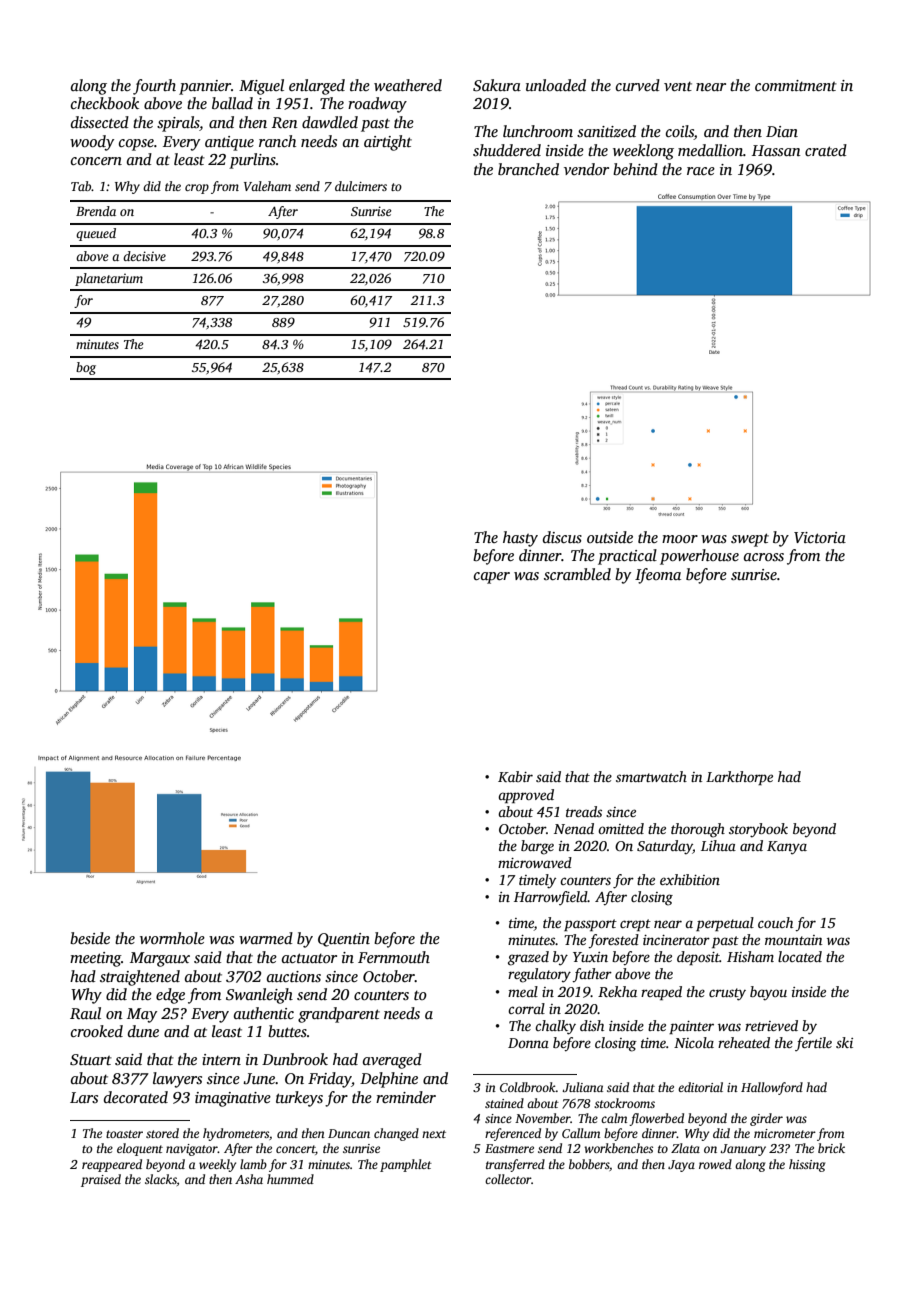  Describe the element at coordinates (492, 578) in the screenshot. I see `caper` at that location.
